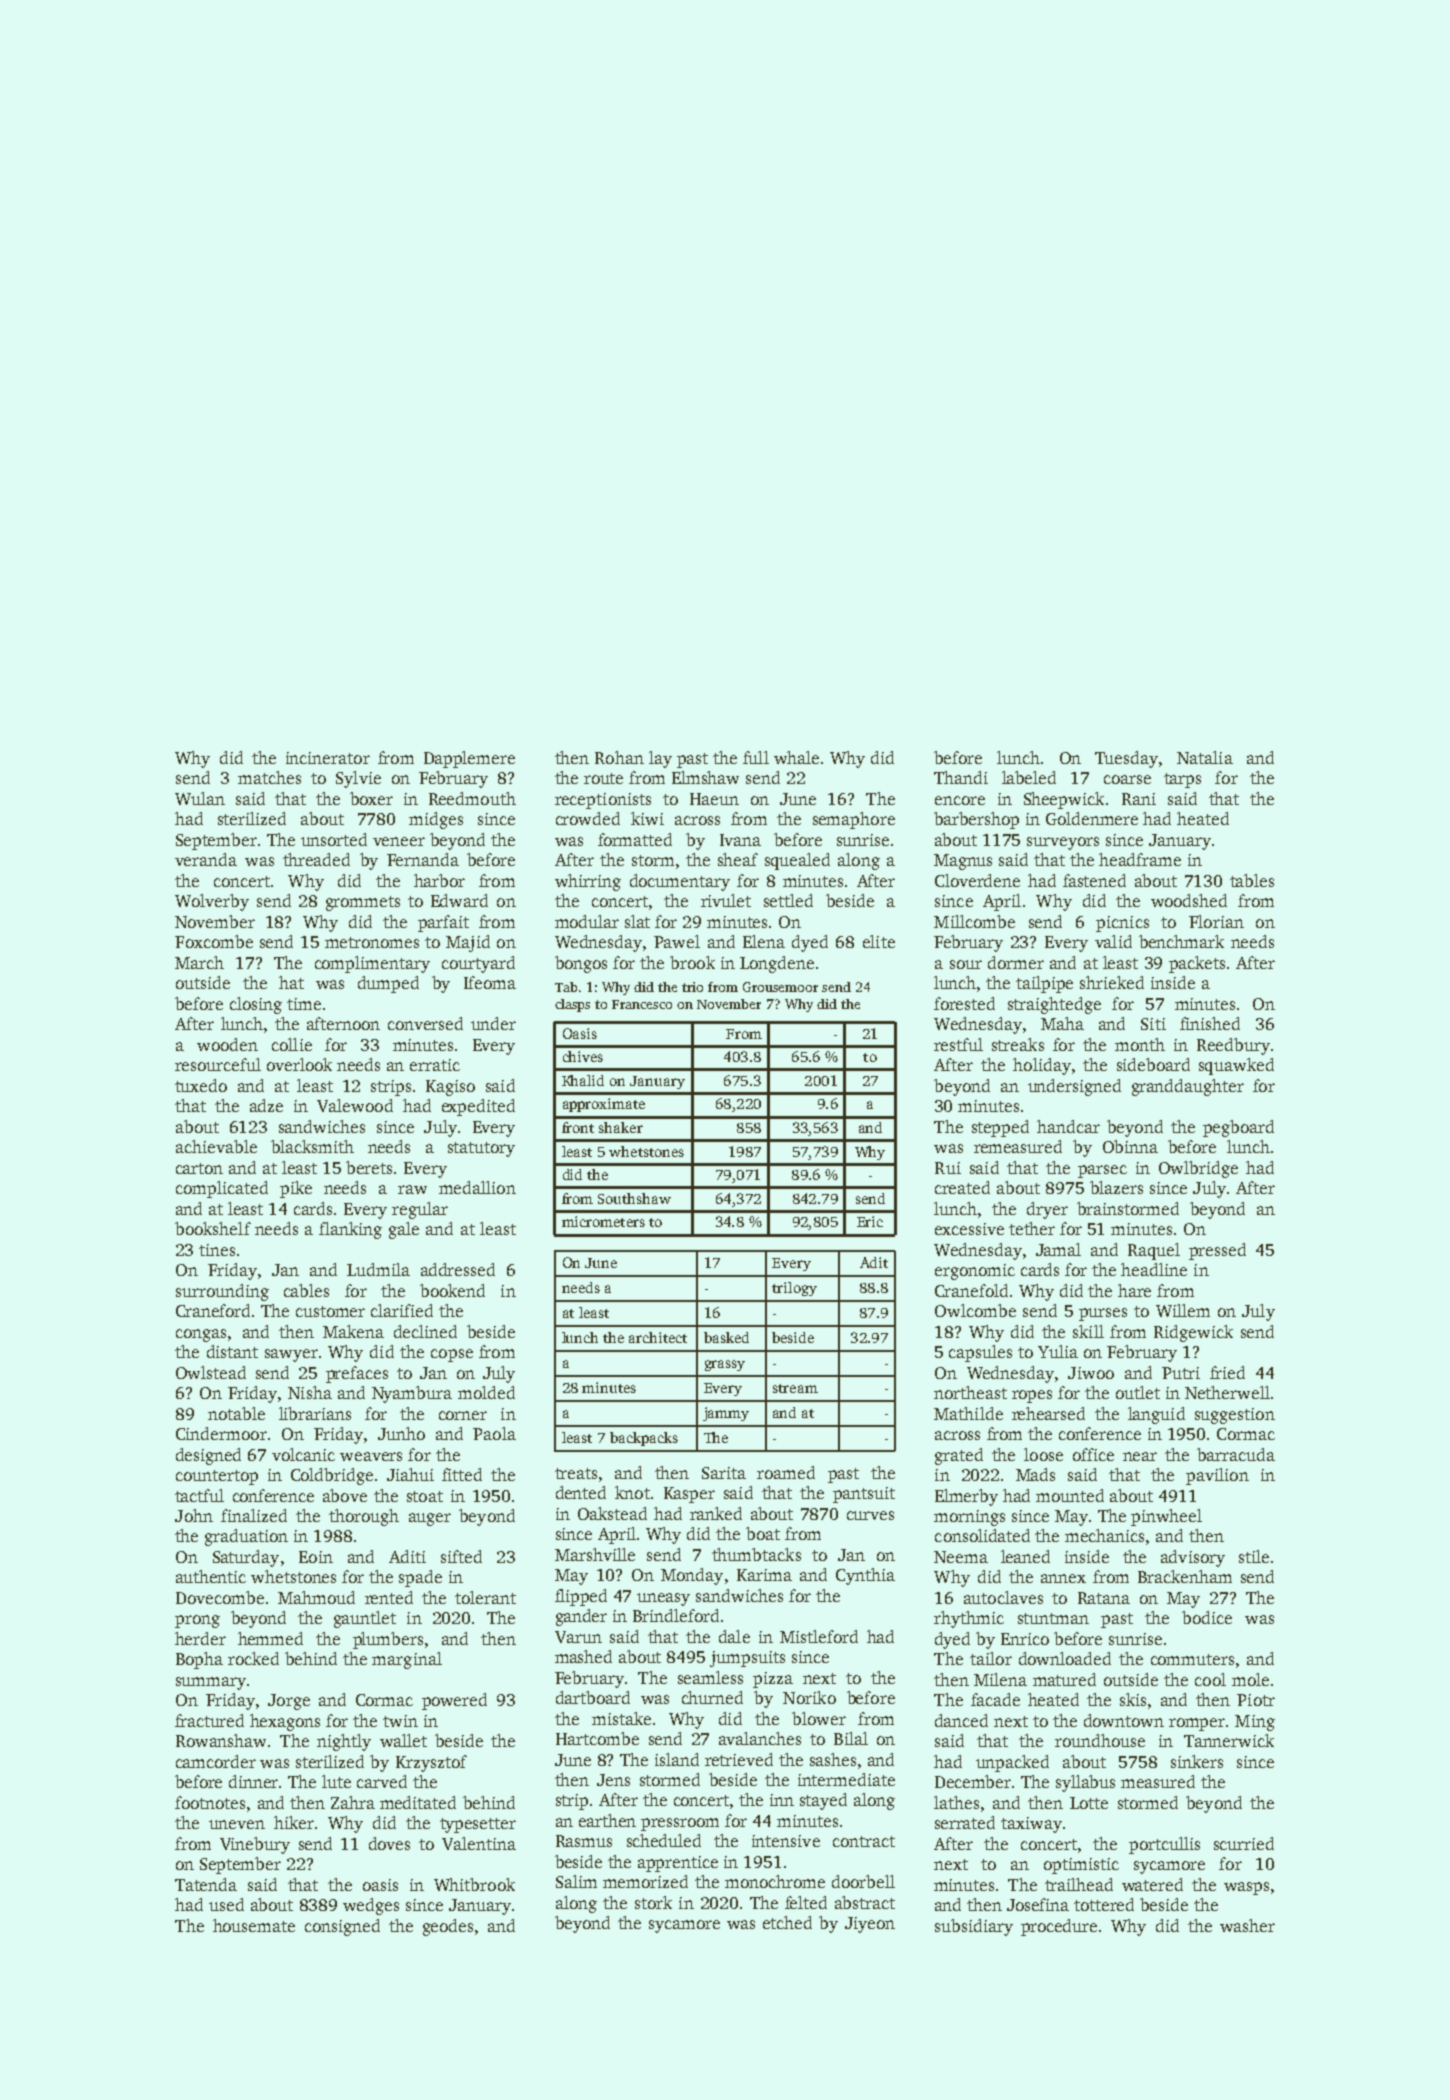 The width and height of the document is (1450, 2100). What do you see at coordinates (210, 1802) in the document?
I see `footnotes` at bounding box center [210, 1802].
